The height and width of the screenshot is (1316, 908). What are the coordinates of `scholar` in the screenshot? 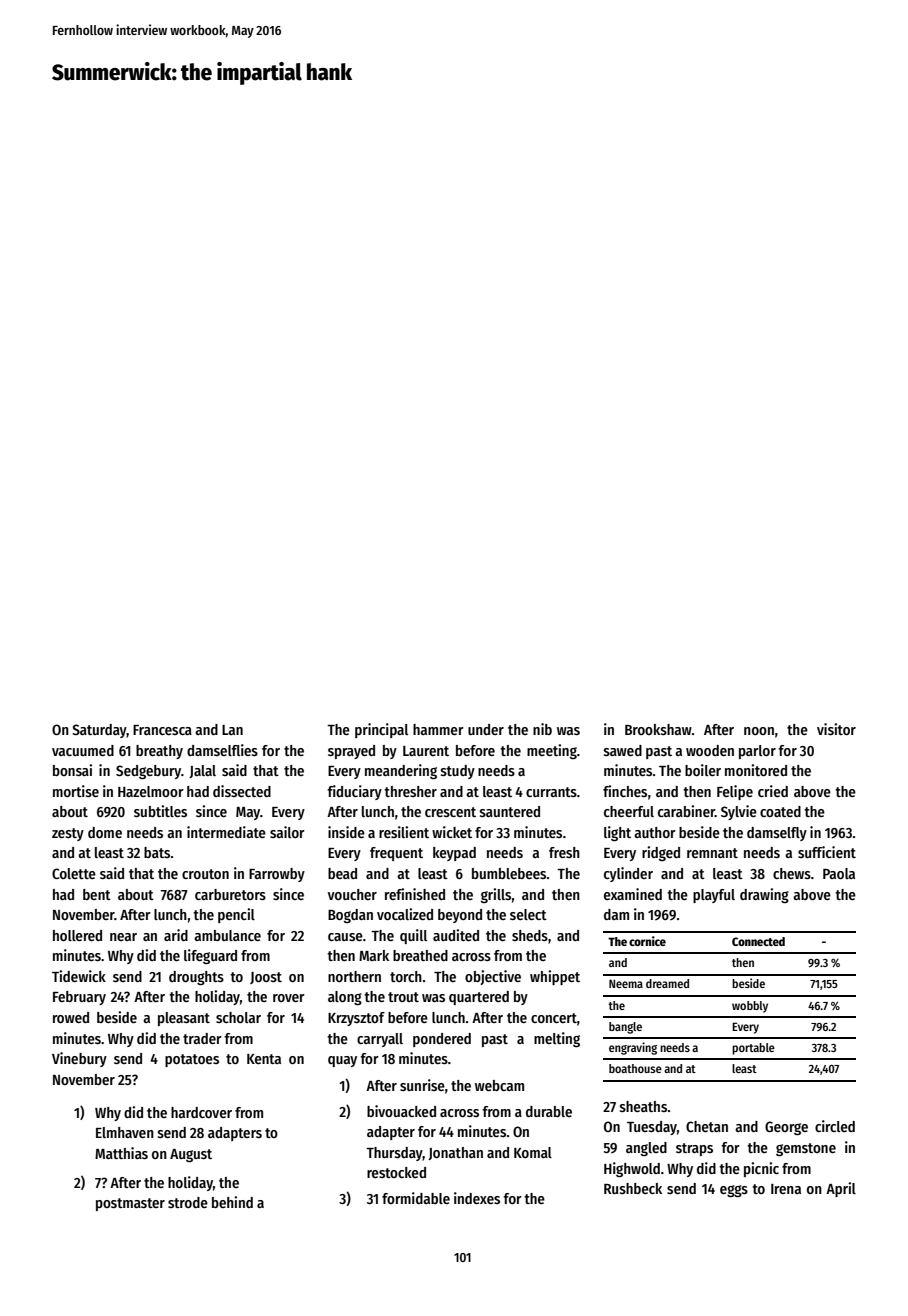 It's located at (238, 1017).
